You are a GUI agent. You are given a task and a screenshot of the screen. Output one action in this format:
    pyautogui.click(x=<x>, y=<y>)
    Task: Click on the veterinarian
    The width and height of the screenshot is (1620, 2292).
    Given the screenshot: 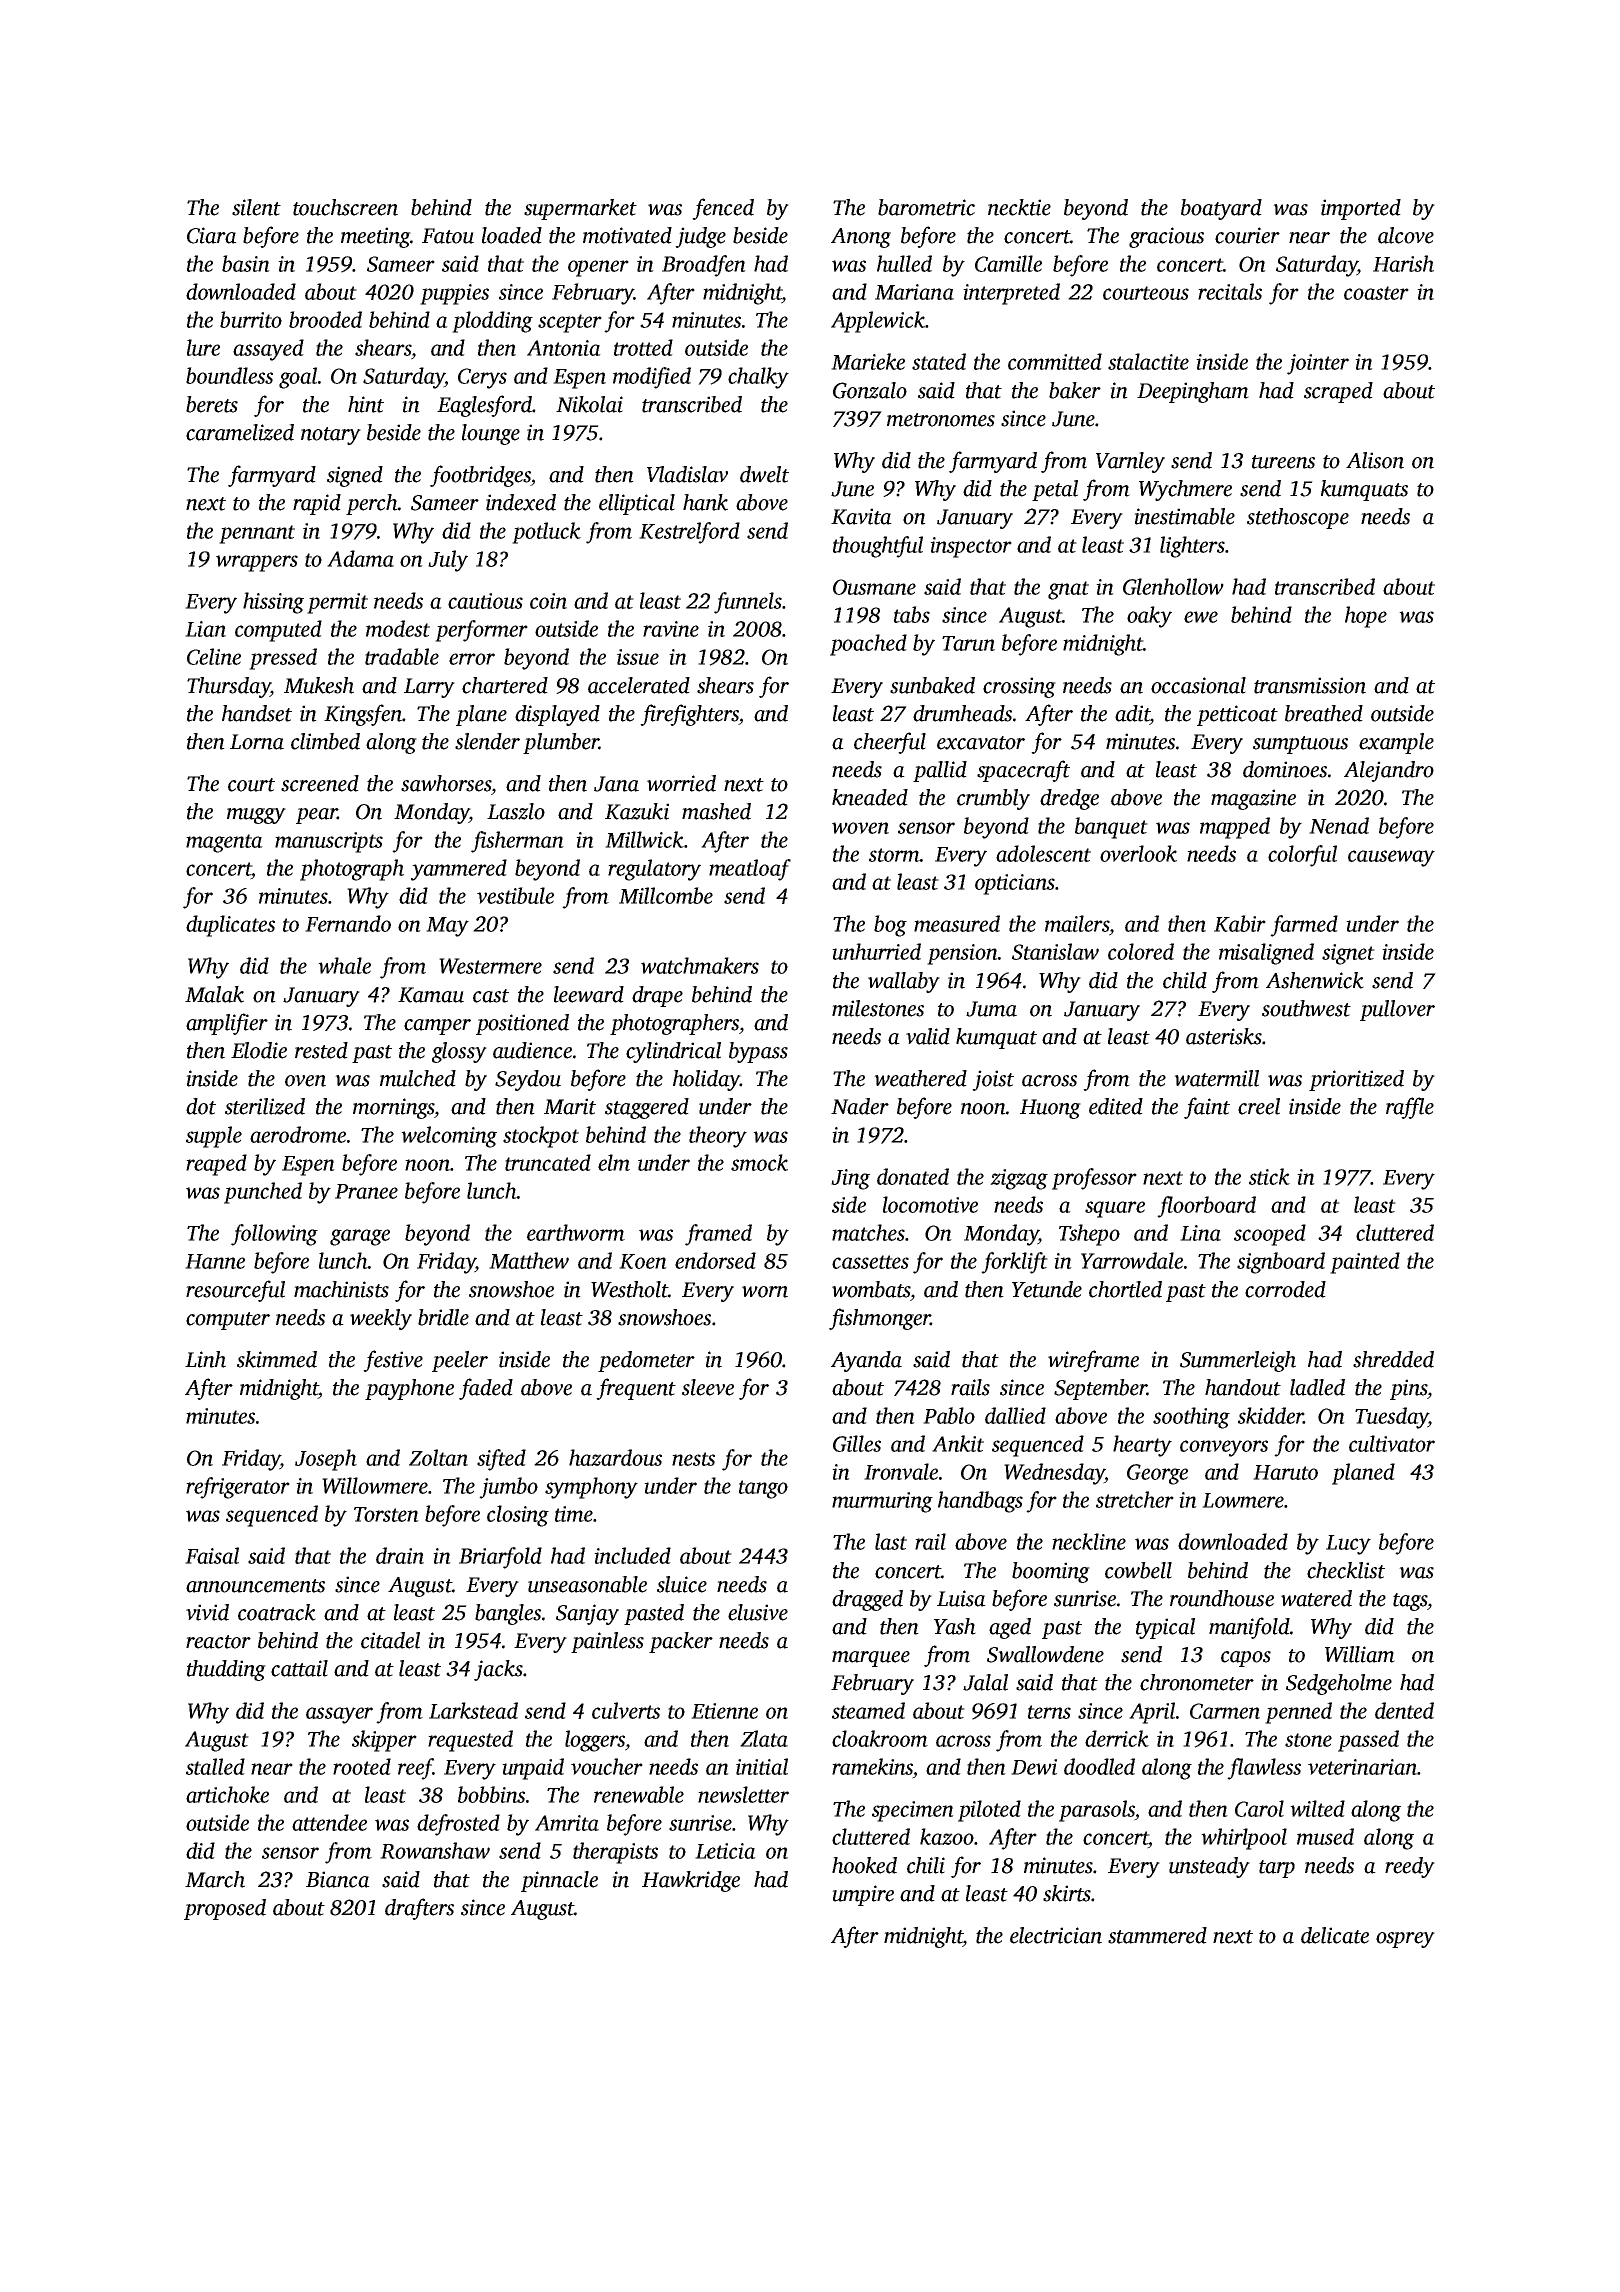 What is the action you would take?
    pyautogui.click(x=1362, y=1767)
